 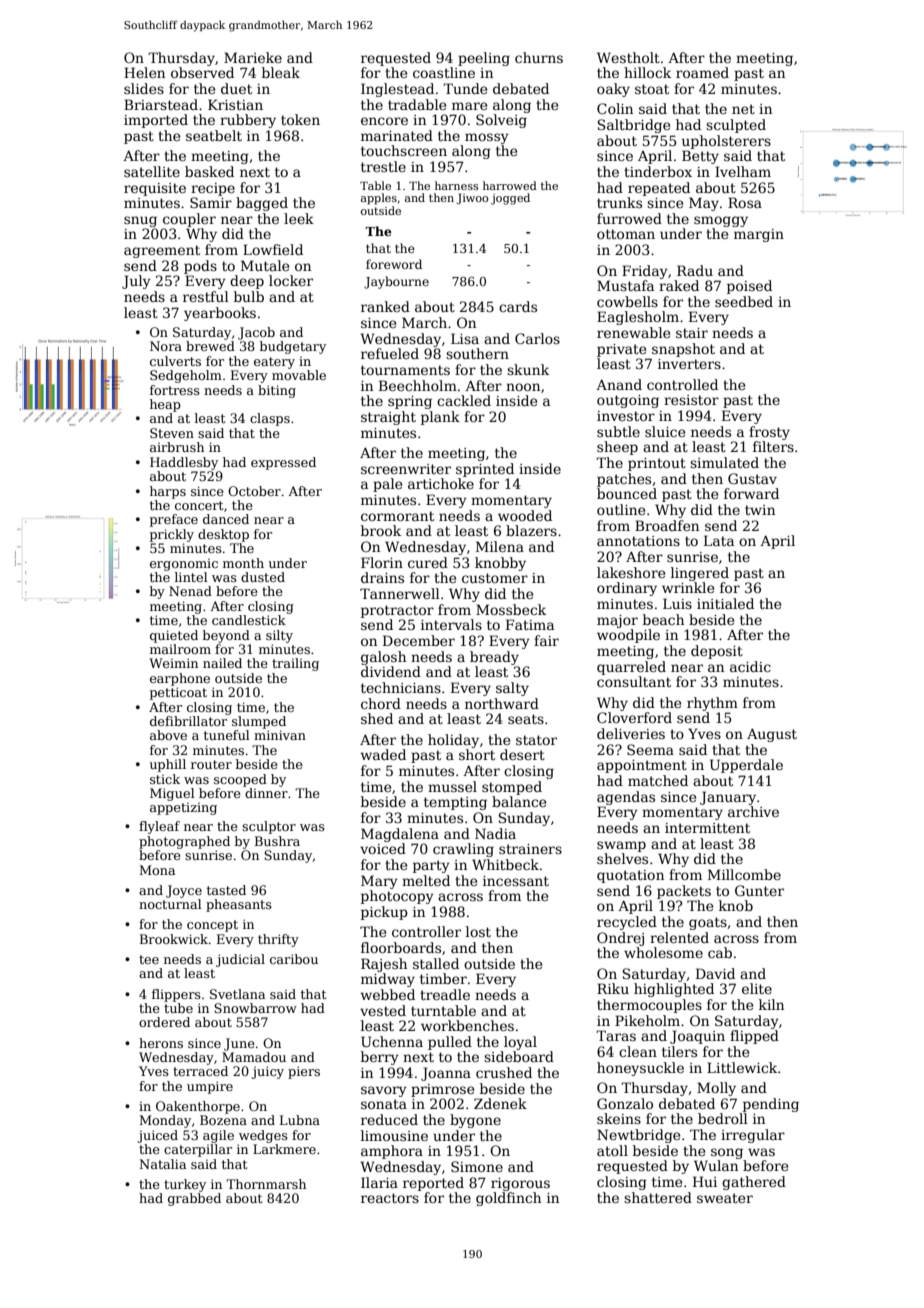 What do you see at coordinates (484, 59) in the screenshot?
I see `peeling` at bounding box center [484, 59].
